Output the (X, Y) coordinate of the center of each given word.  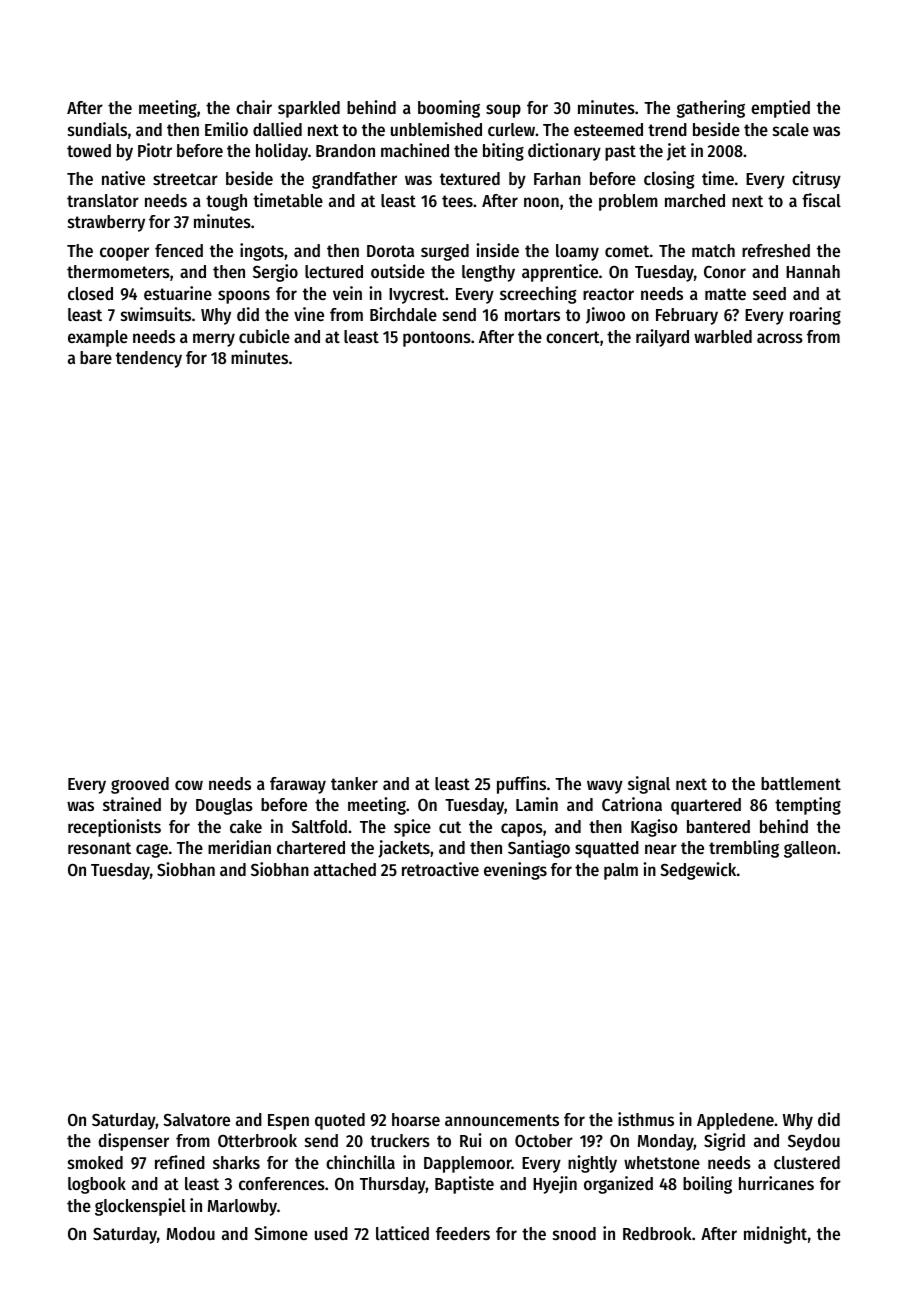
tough (226, 202)
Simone (281, 1233)
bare (96, 357)
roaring (815, 316)
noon (541, 202)
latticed (402, 1233)
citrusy (816, 180)
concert (573, 337)
